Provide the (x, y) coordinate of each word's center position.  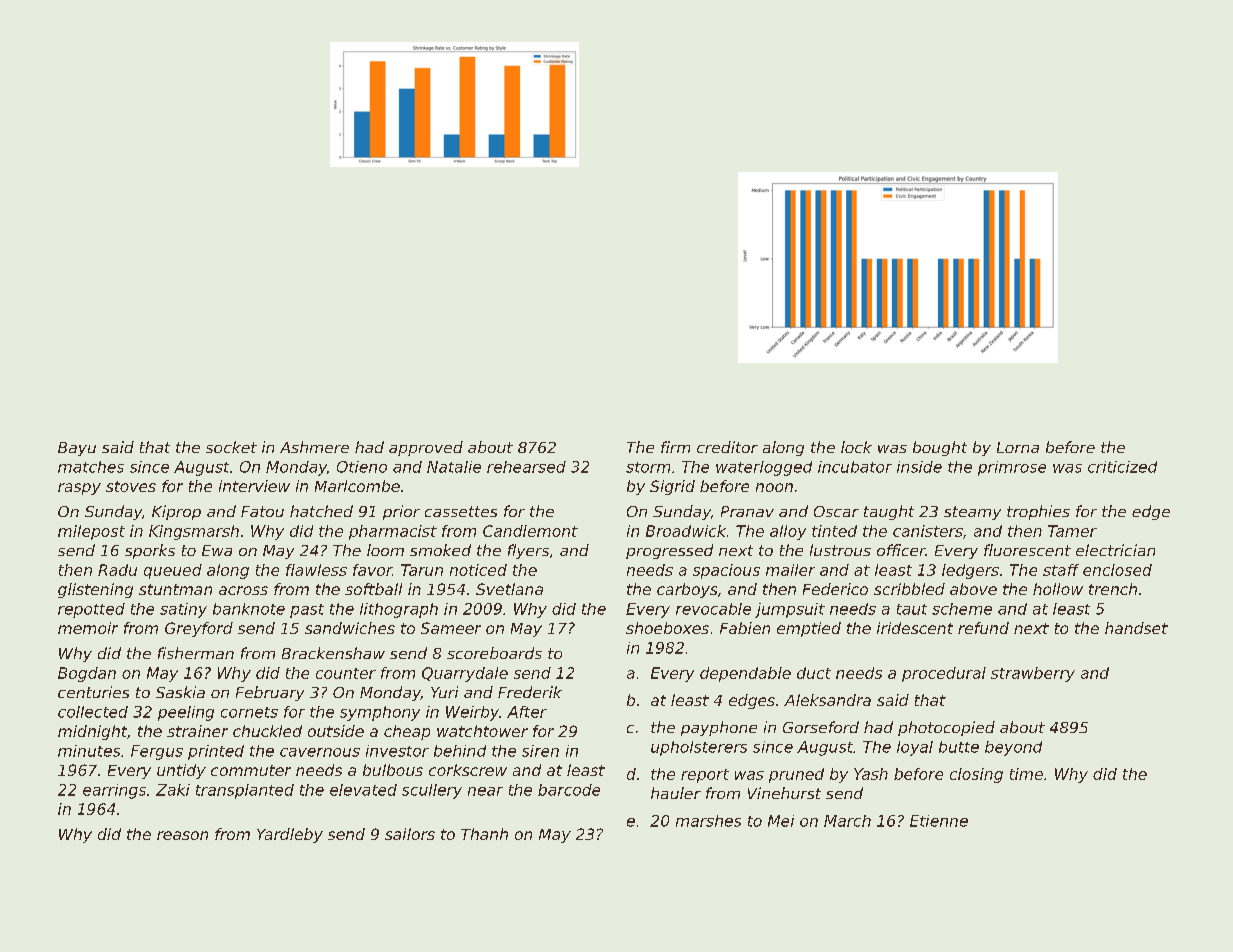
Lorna (1018, 447)
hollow (1058, 589)
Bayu (77, 449)
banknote (249, 609)
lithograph (399, 610)
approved (426, 448)
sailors (410, 834)
